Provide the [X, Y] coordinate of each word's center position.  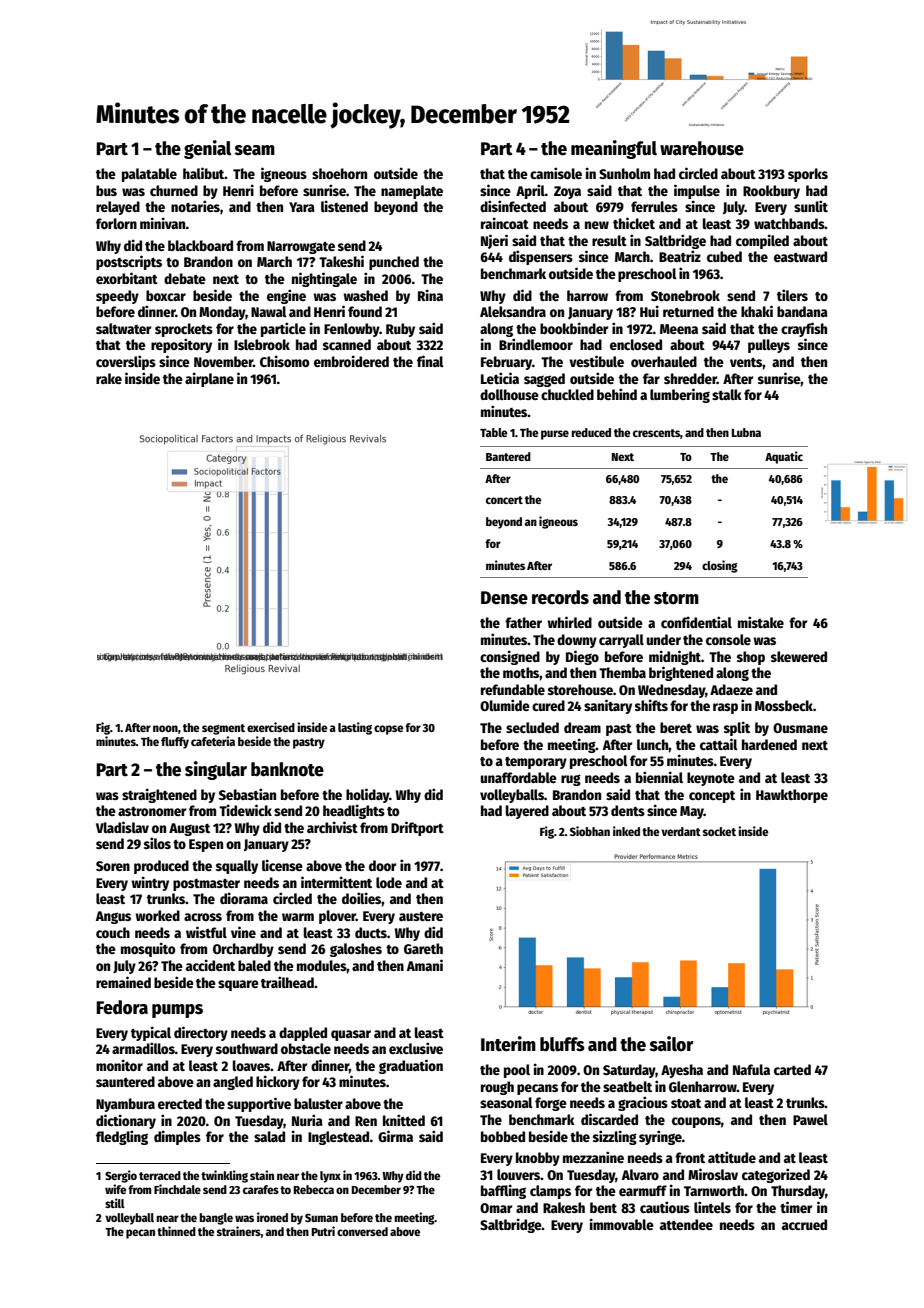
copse [389, 730]
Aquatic [784, 457]
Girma [395, 1136]
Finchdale [177, 1189]
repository [181, 345]
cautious [665, 1207]
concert [504, 500]
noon [165, 728]
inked [626, 831]
